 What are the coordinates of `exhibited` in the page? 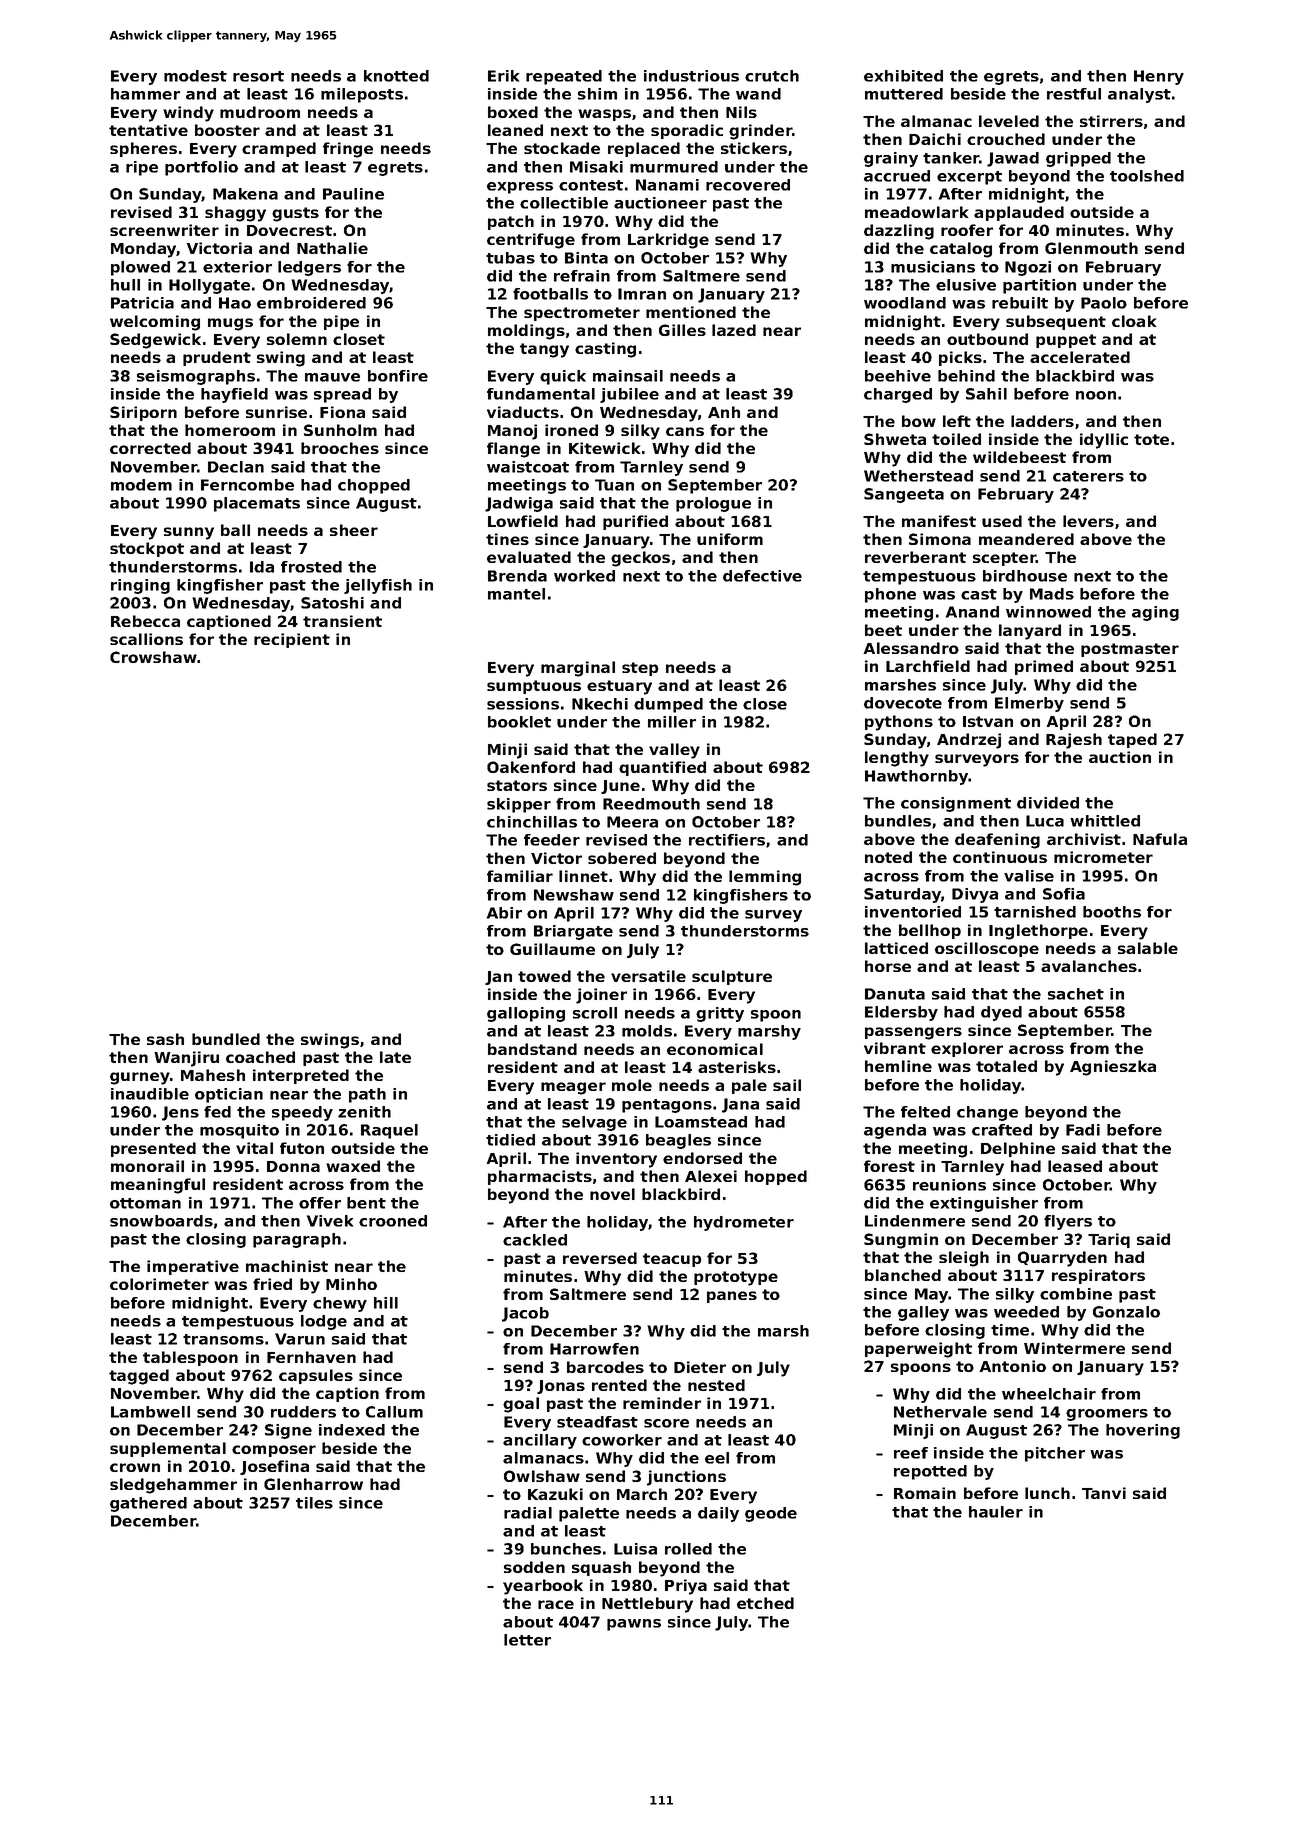 It's located at (903, 76).
